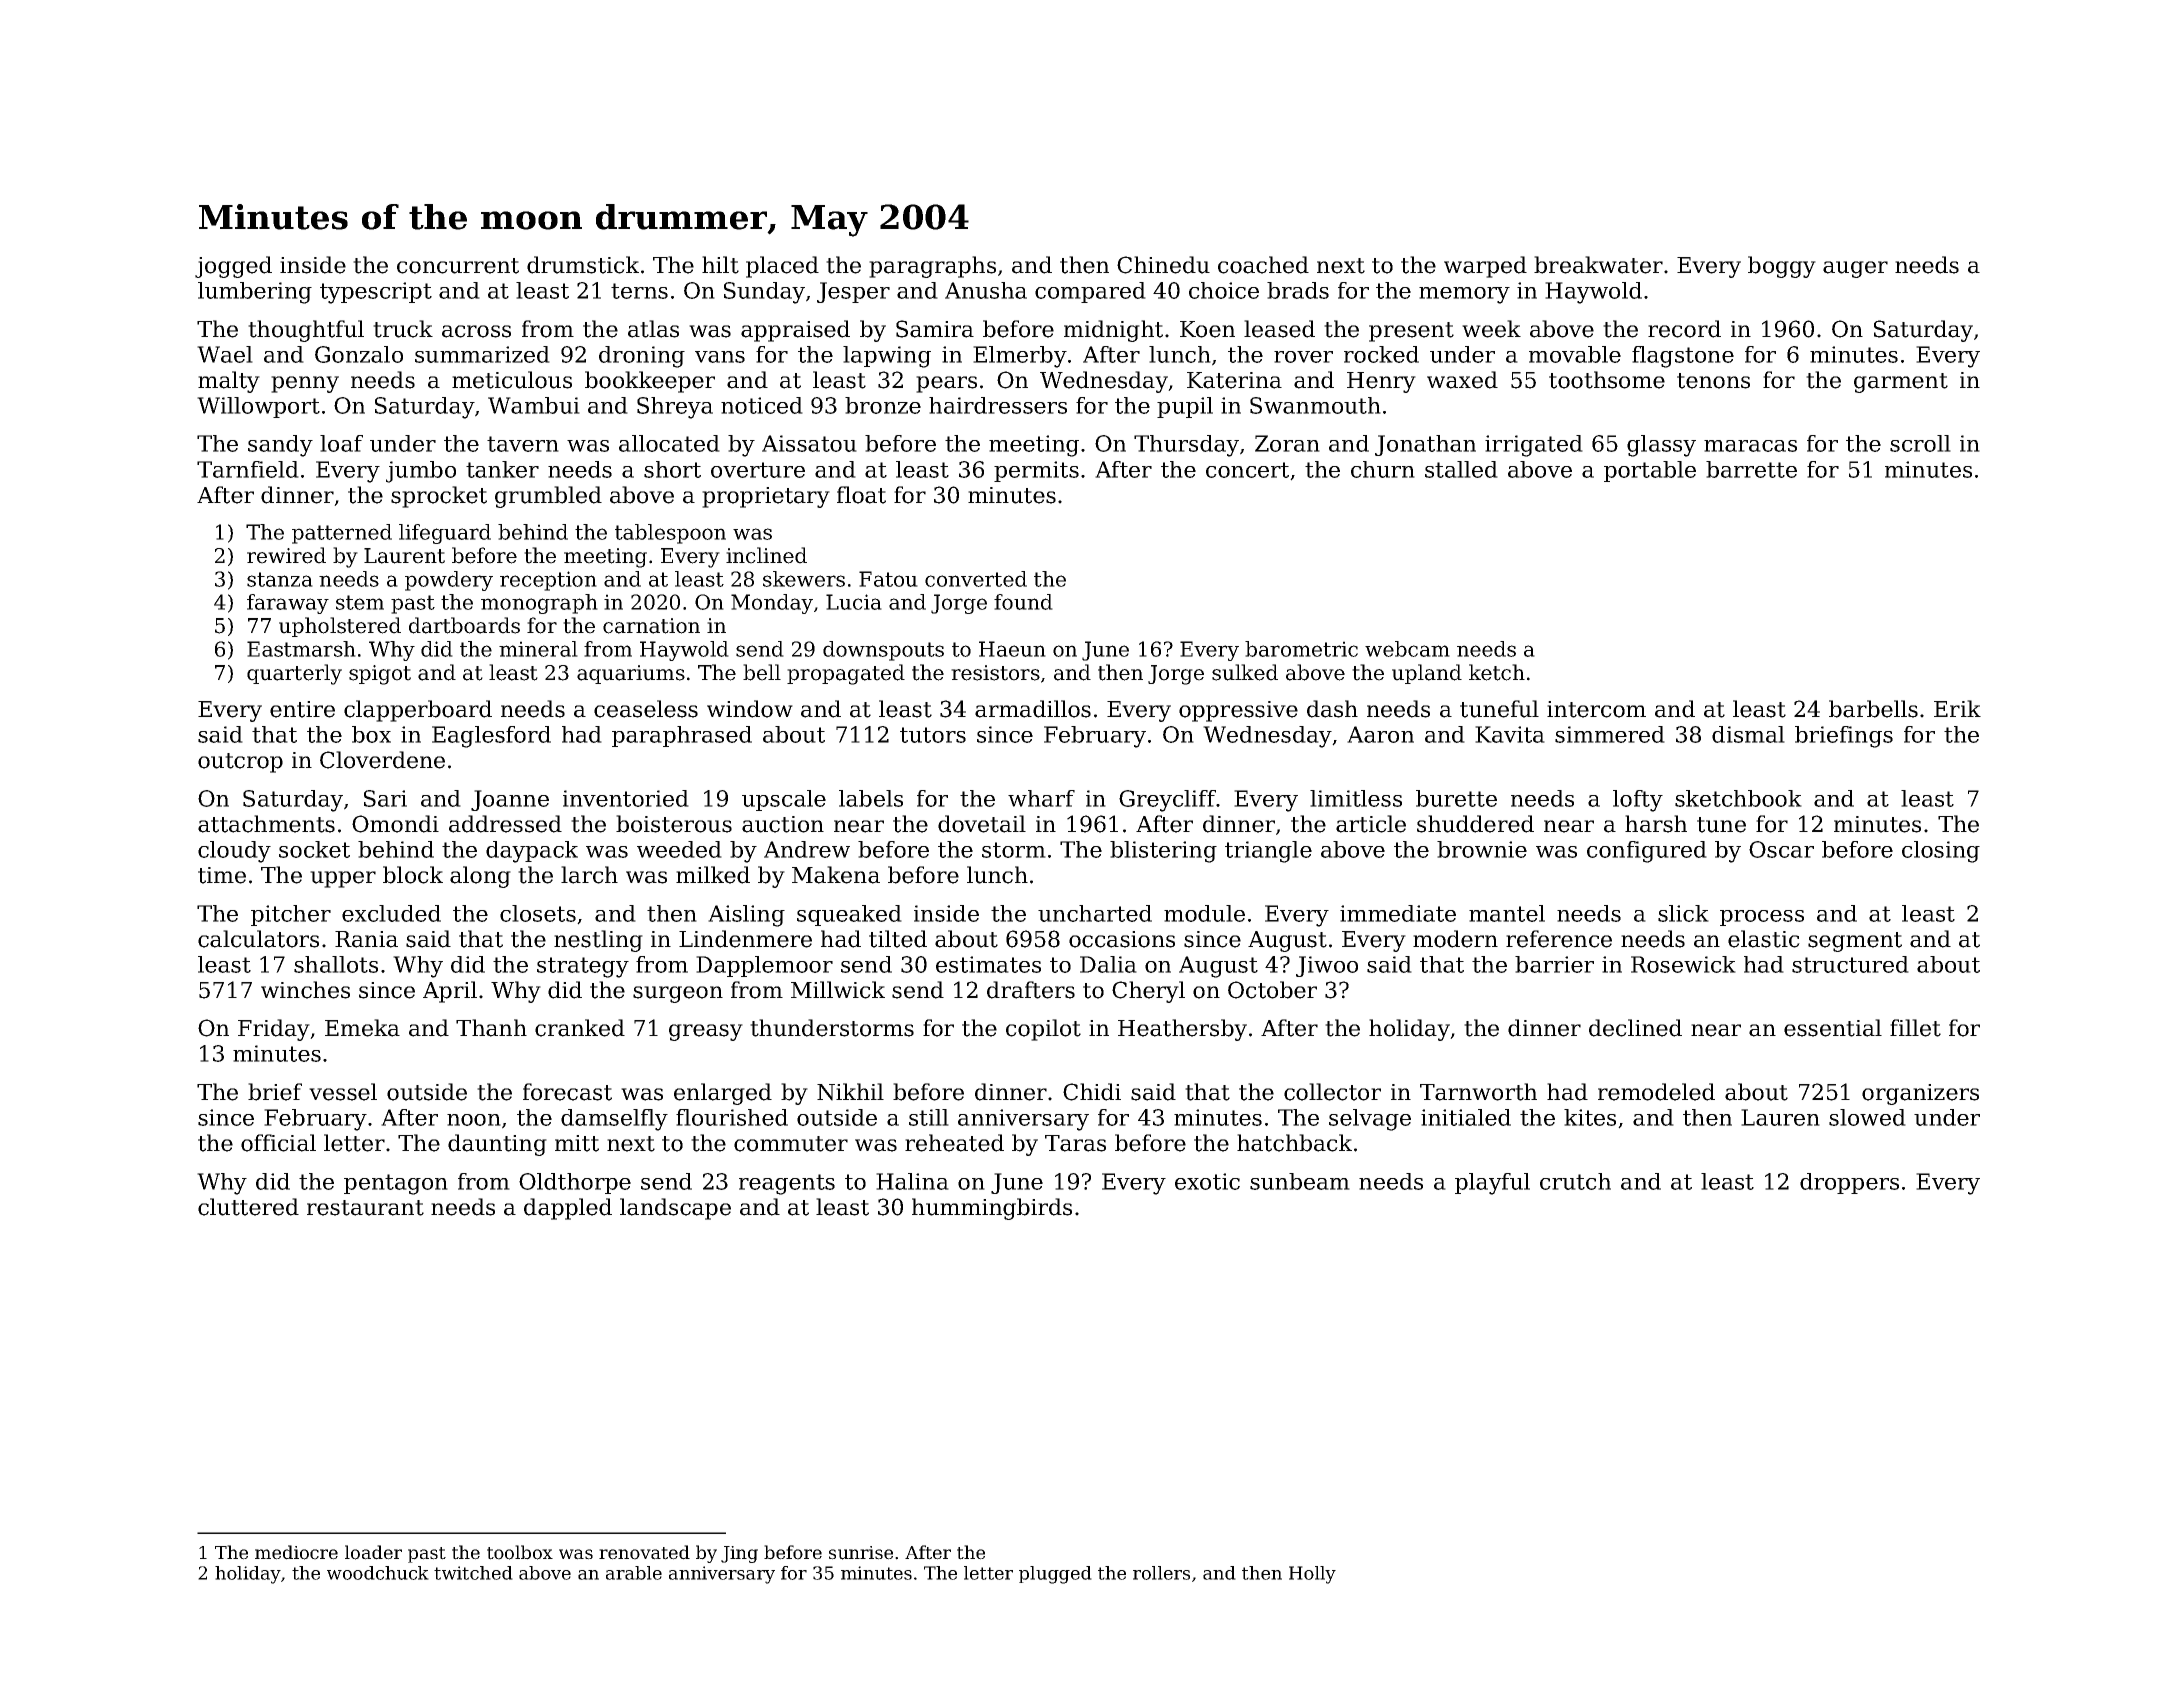 The image size is (2178, 1683). Describe the element at coordinates (1294, 1143) in the screenshot. I see `hatchback` at that location.
